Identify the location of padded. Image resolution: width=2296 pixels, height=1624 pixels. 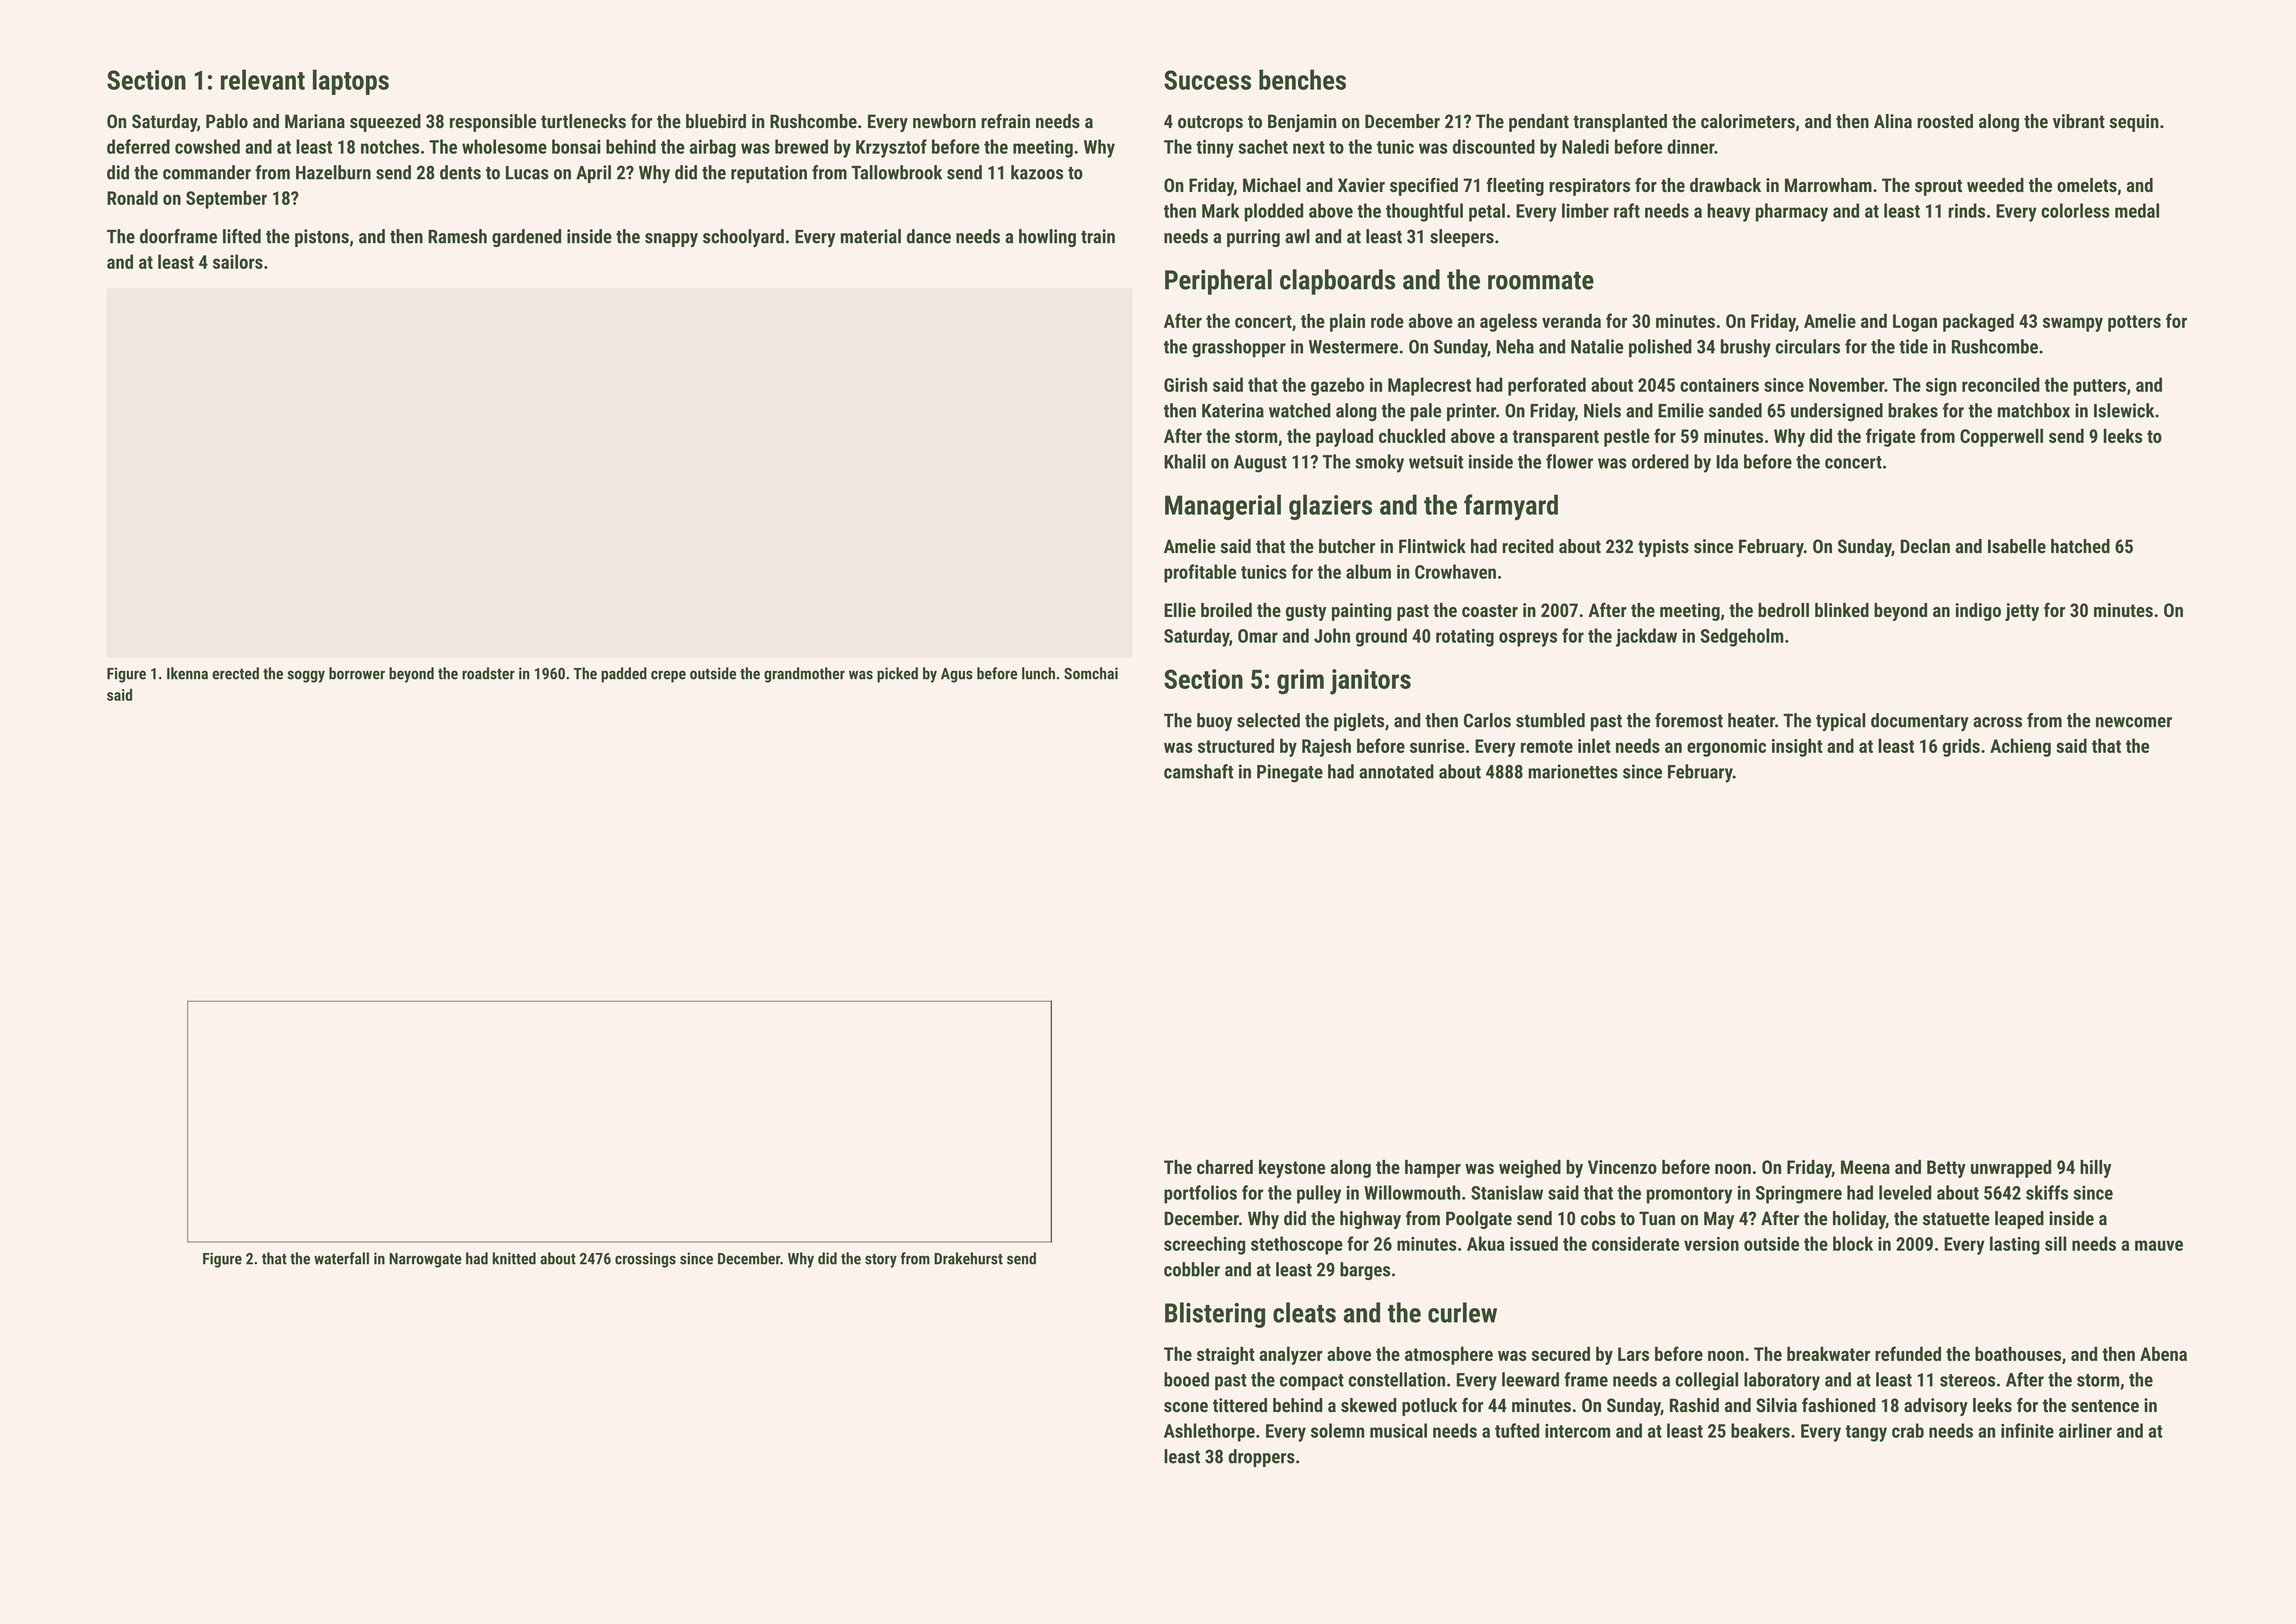
(624, 675).
